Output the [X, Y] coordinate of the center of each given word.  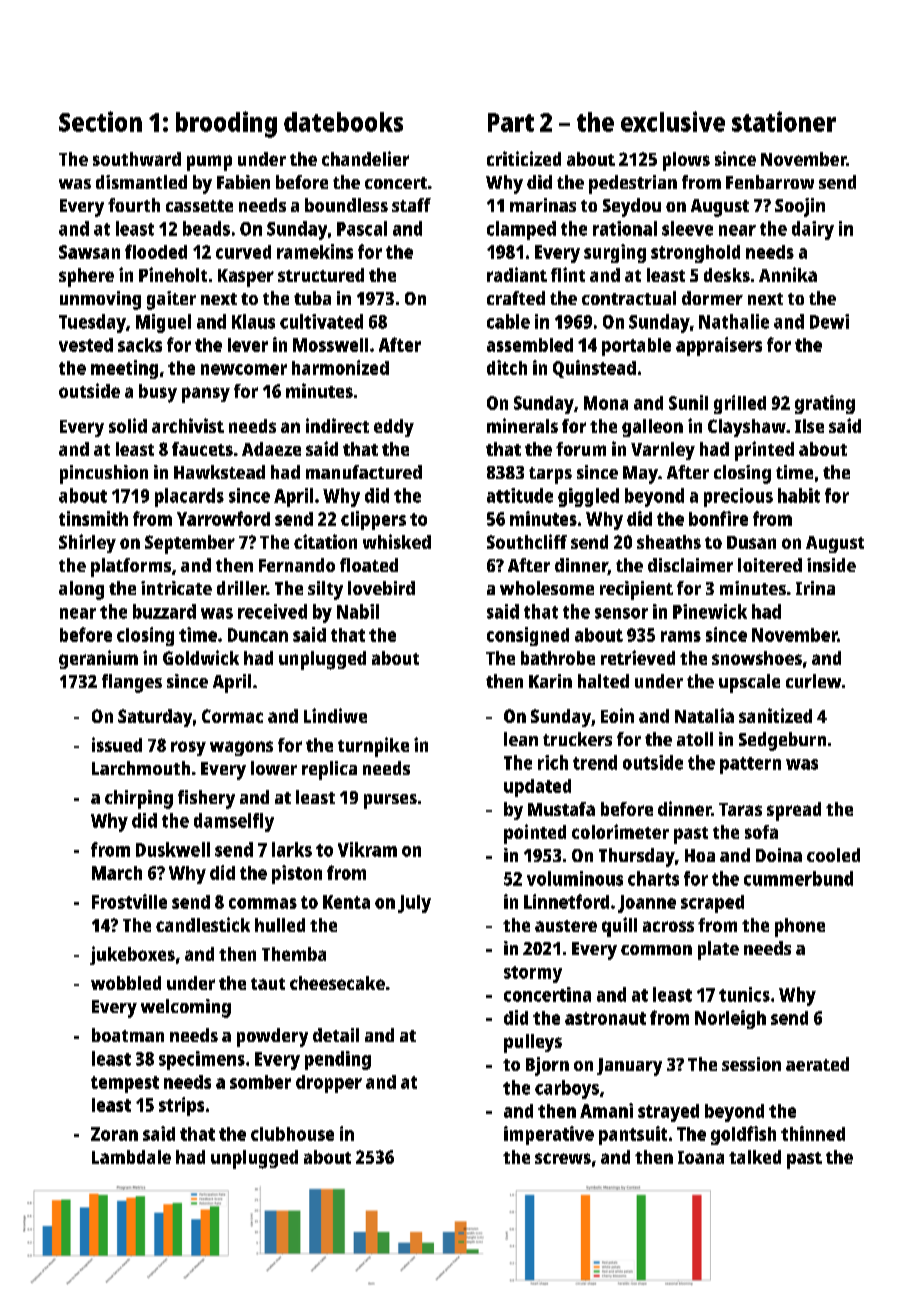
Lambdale [131, 1157]
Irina [815, 588]
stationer [784, 121]
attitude [520, 495]
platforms [131, 567]
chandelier [365, 158]
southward [137, 159]
